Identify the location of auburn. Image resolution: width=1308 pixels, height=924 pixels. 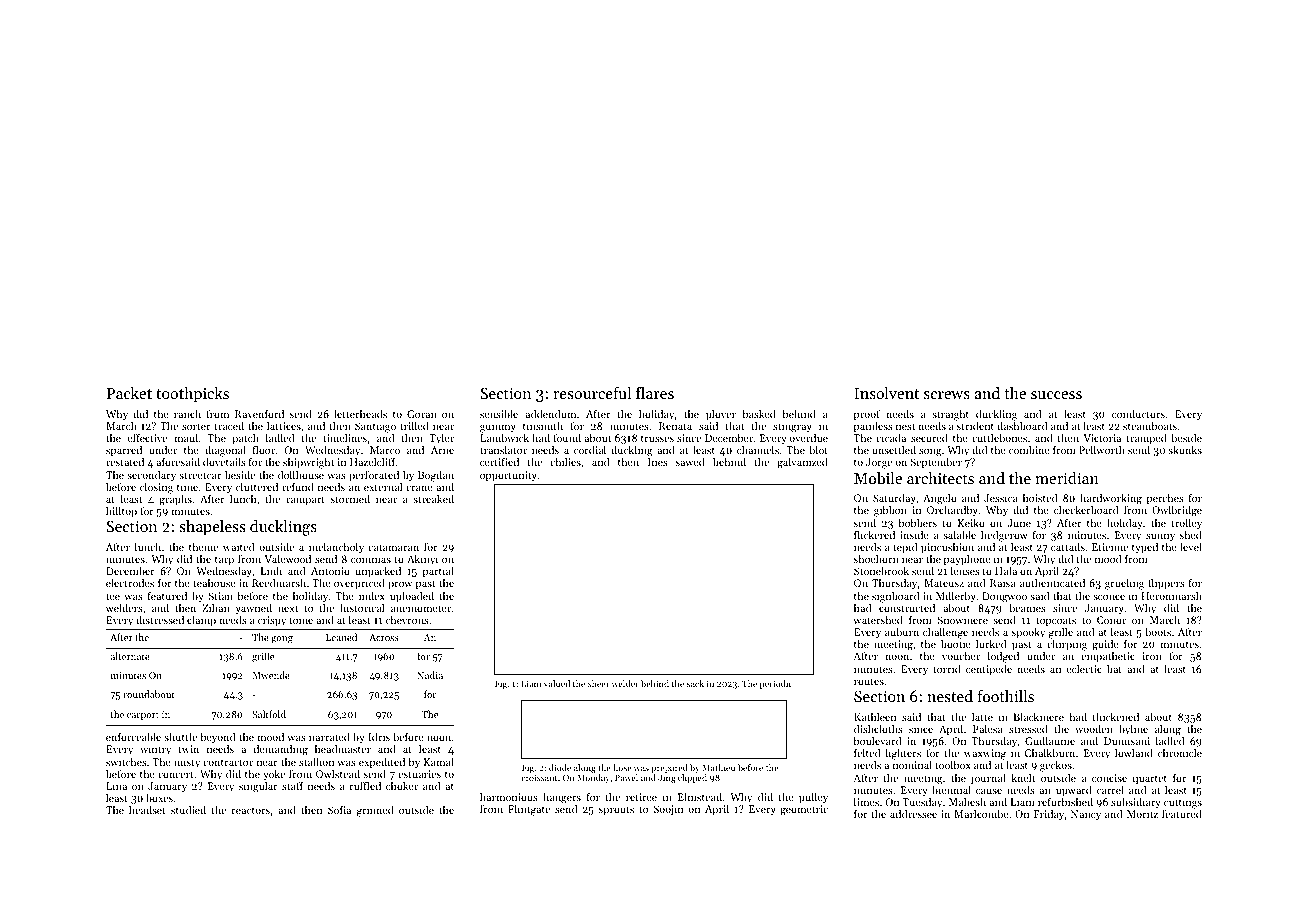
(902, 632).
